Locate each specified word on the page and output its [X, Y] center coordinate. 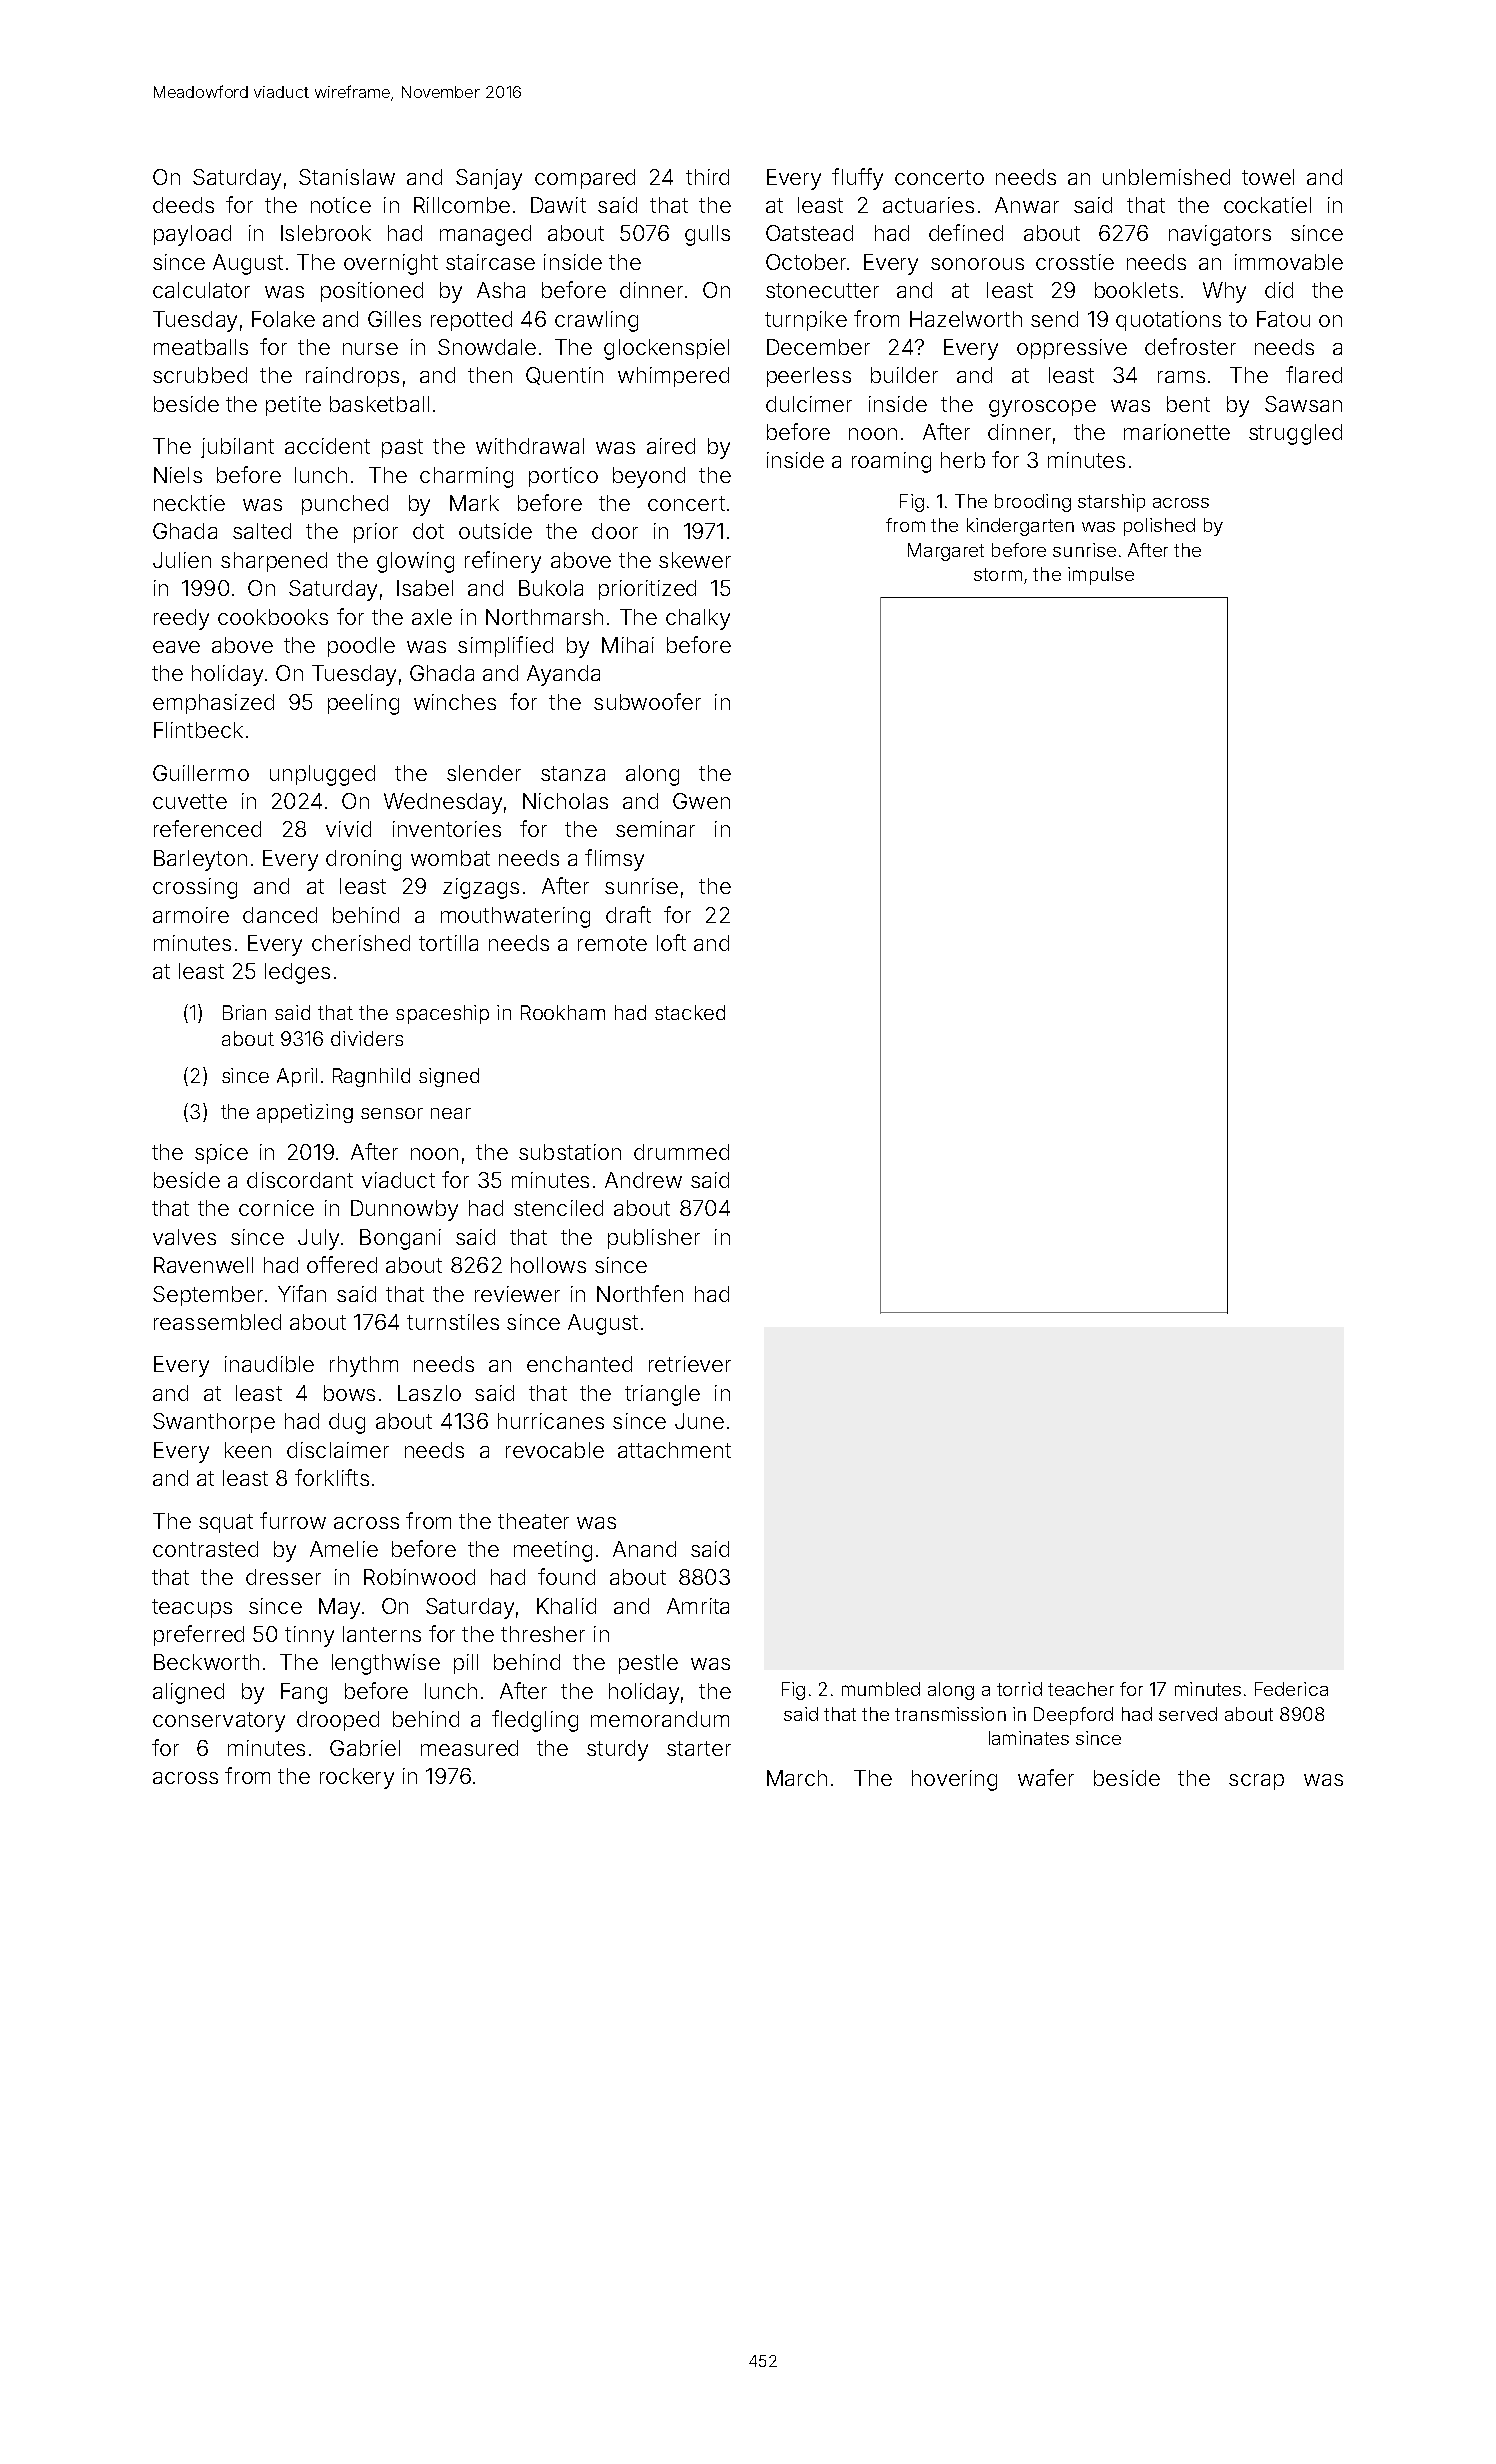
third [707, 177]
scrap [1256, 1782]
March [797, 1778]
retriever [690, 1364]
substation [570, 1152]
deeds [183, 205]
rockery [357, 1778]
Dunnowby [404, 1210]
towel [1268, 177]
